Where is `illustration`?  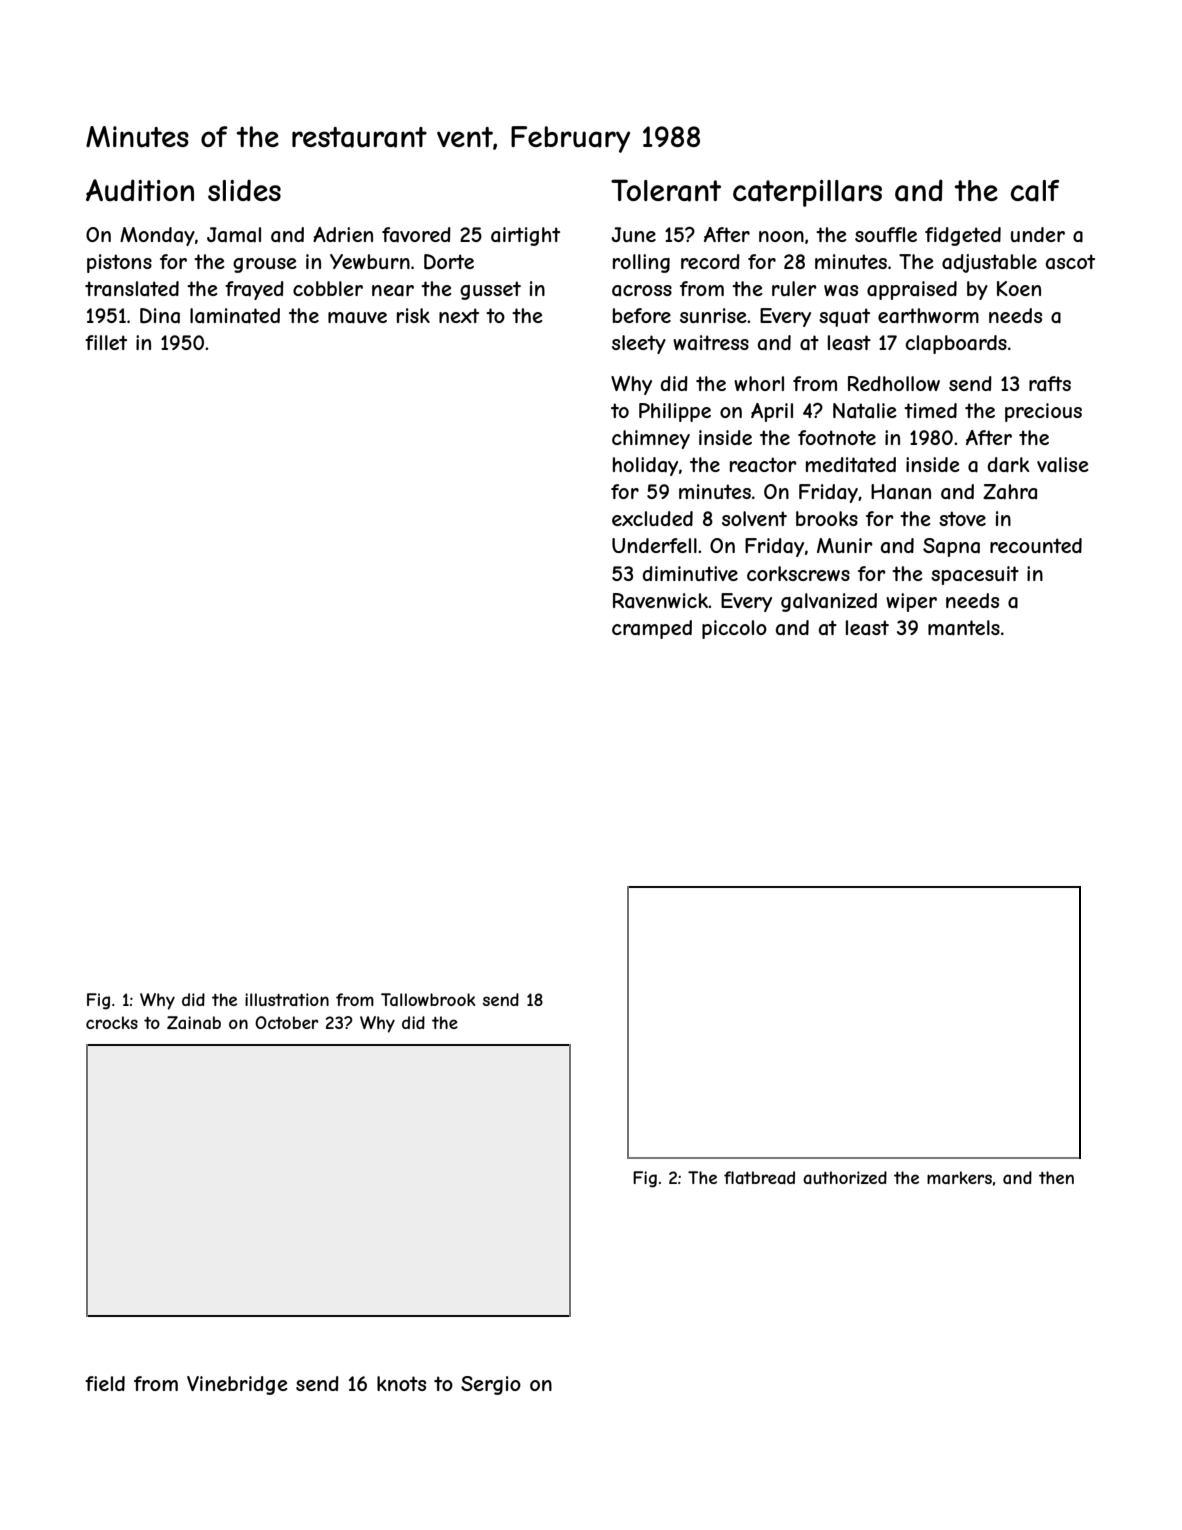 illustration is located at coordinates (287, 999).
